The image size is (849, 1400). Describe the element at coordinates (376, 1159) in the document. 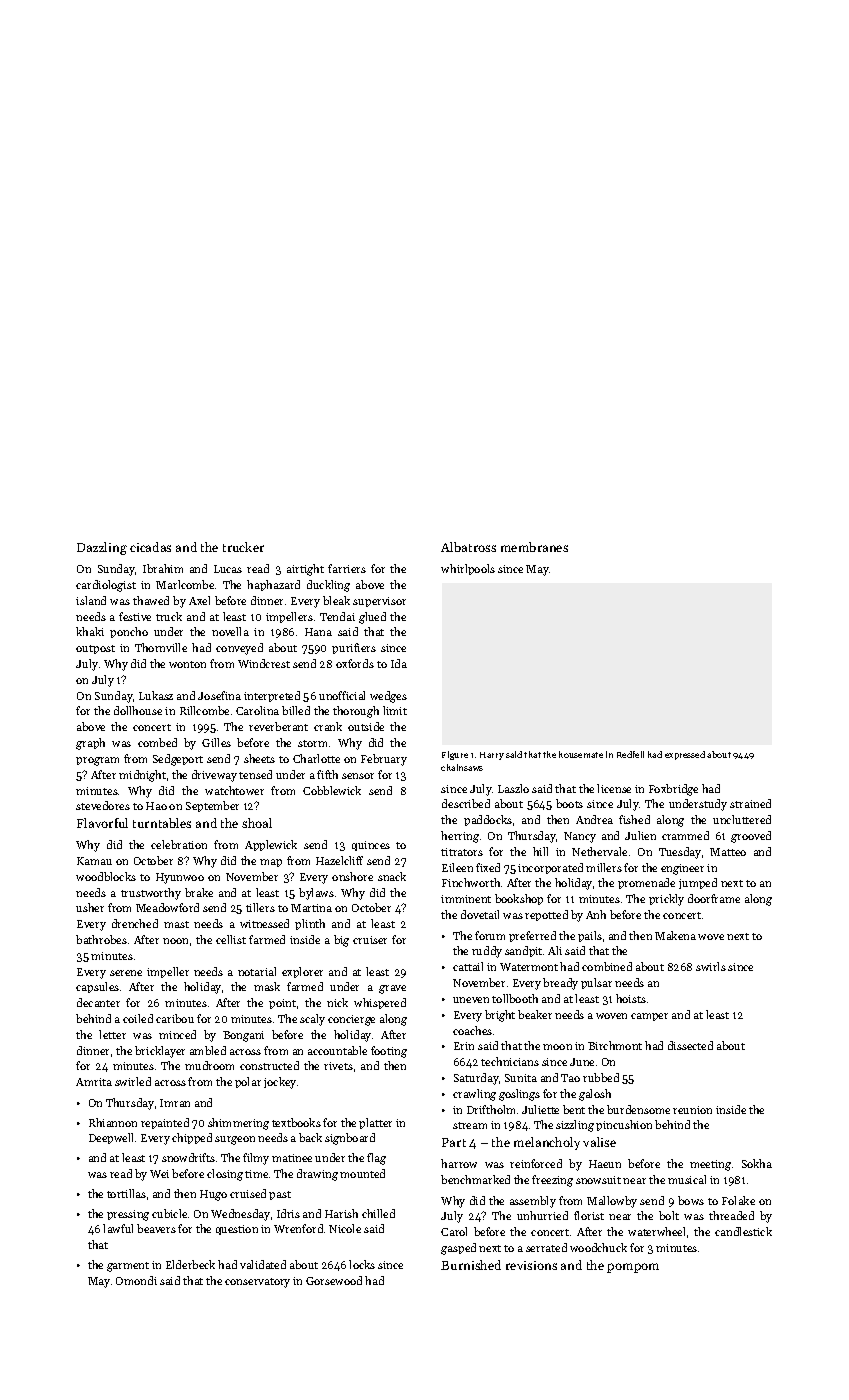

I see `flag` at that location.
